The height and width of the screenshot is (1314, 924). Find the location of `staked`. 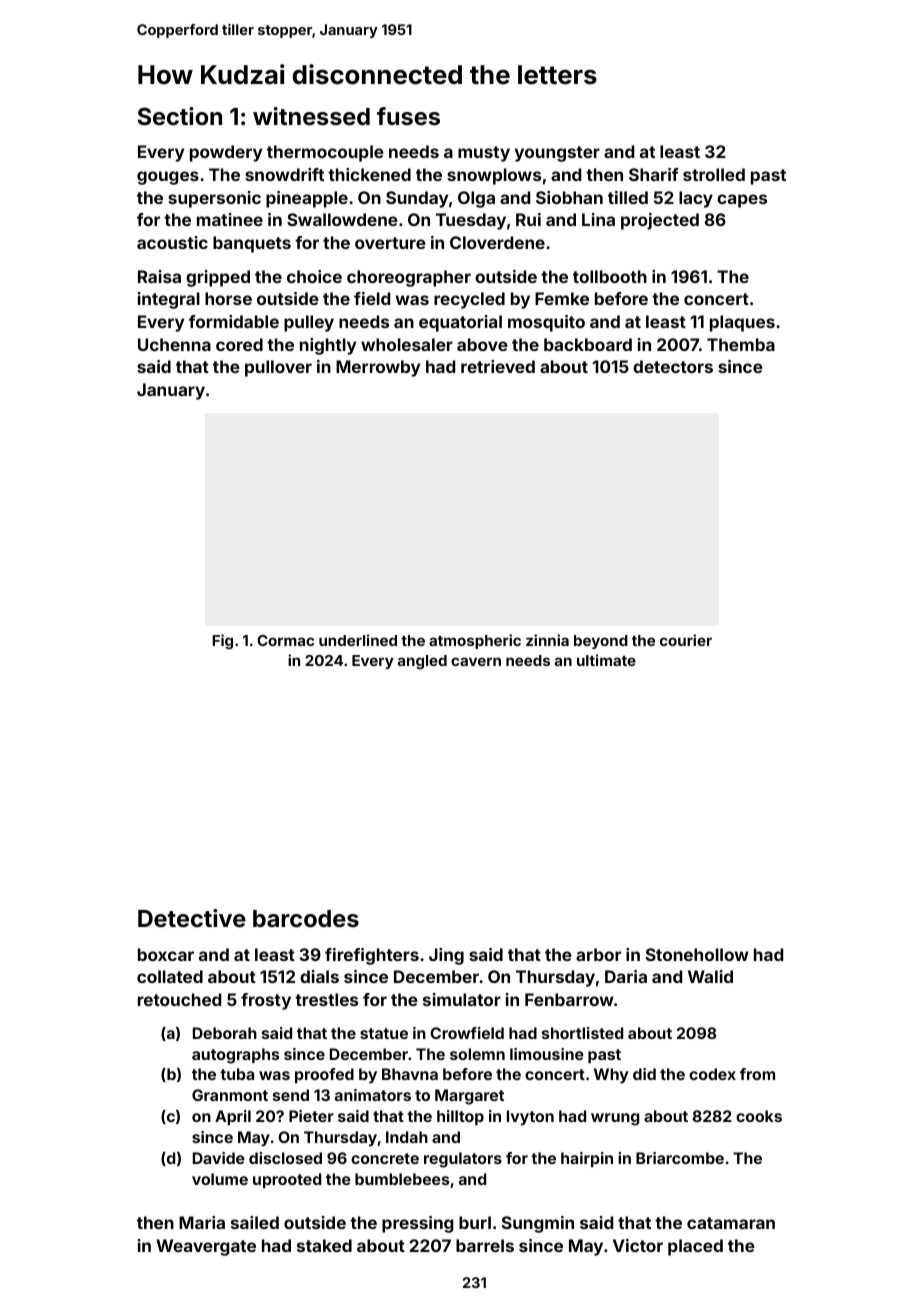

staked is located at coordinates (324, 1245).
